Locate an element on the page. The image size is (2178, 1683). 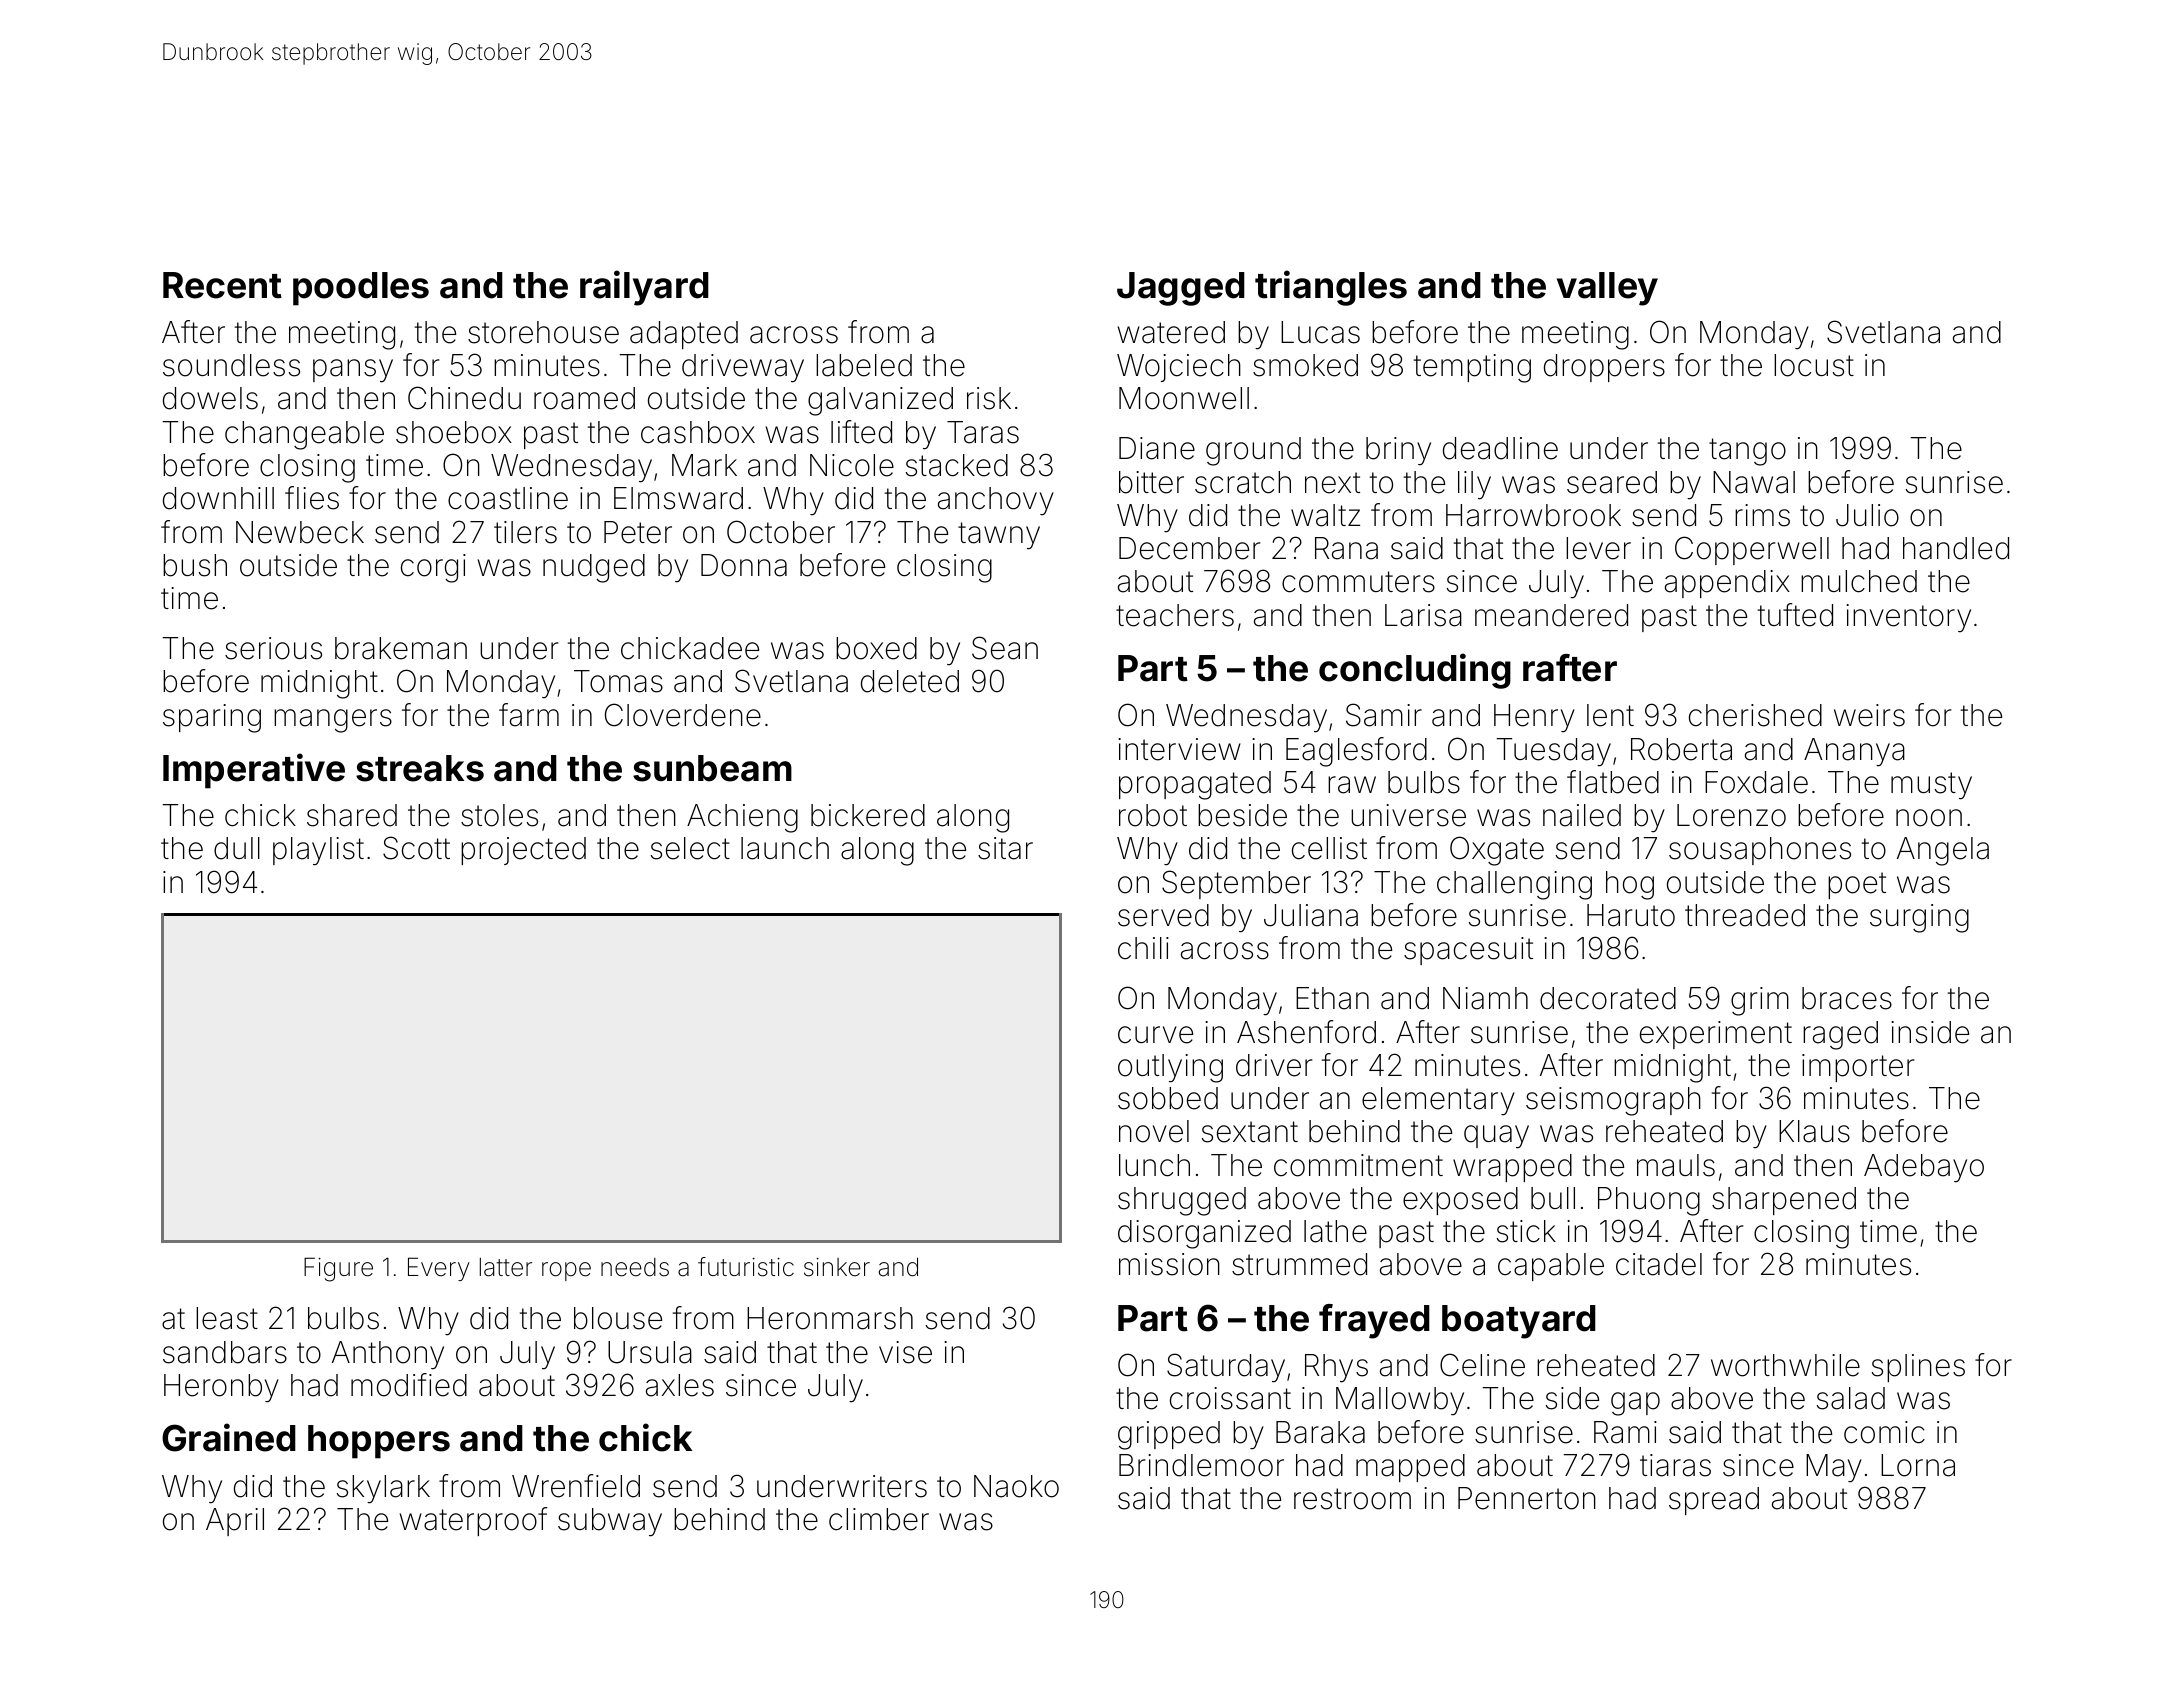
bush is located at coordinates (195, 565).
